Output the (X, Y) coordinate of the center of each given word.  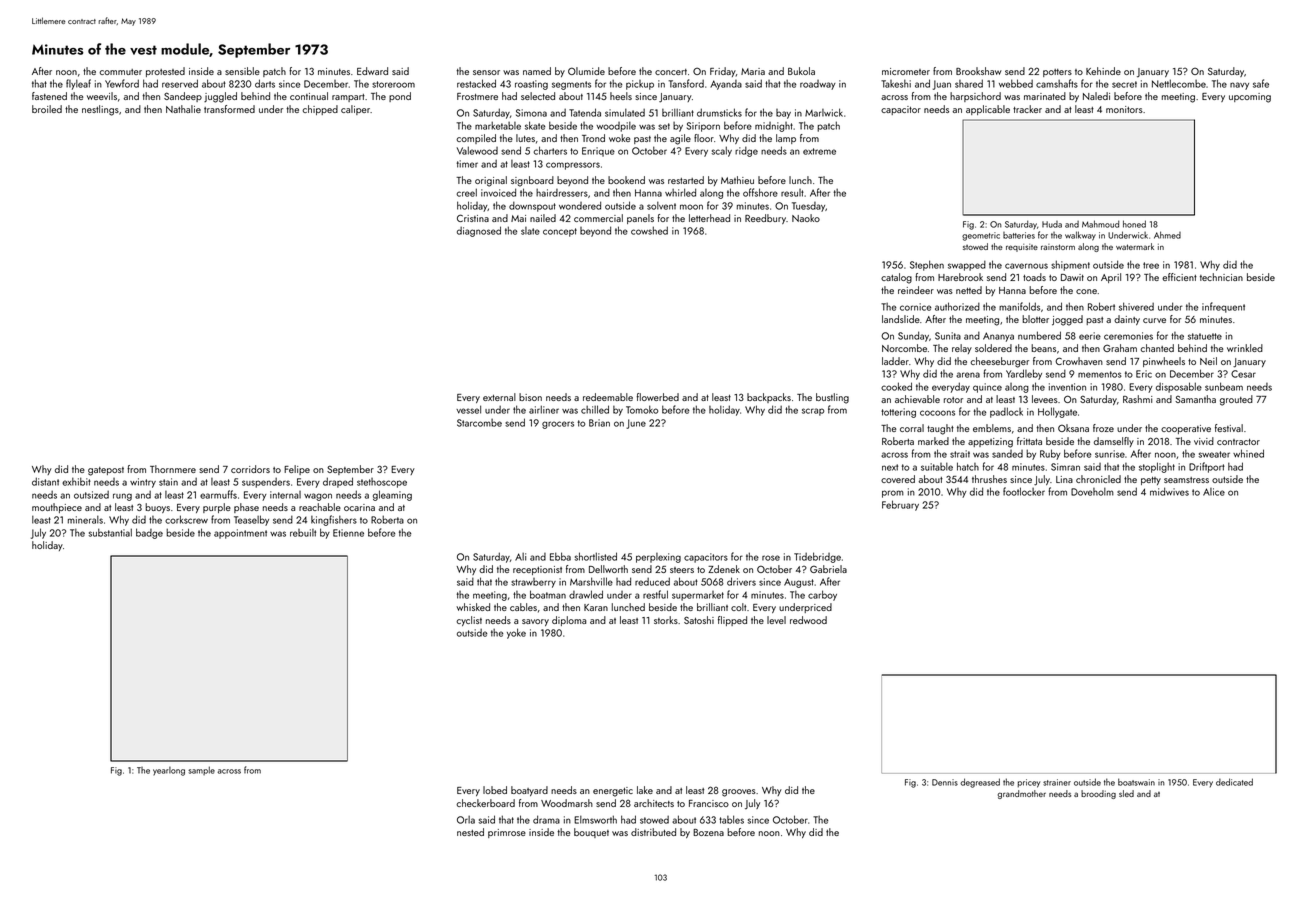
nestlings (100, 110)
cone (1086, 291)
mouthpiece (57, 508)
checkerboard (485, 803)
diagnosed (479, 231)
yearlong (169, 771)
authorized (957, 306)
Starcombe (479, 423)
